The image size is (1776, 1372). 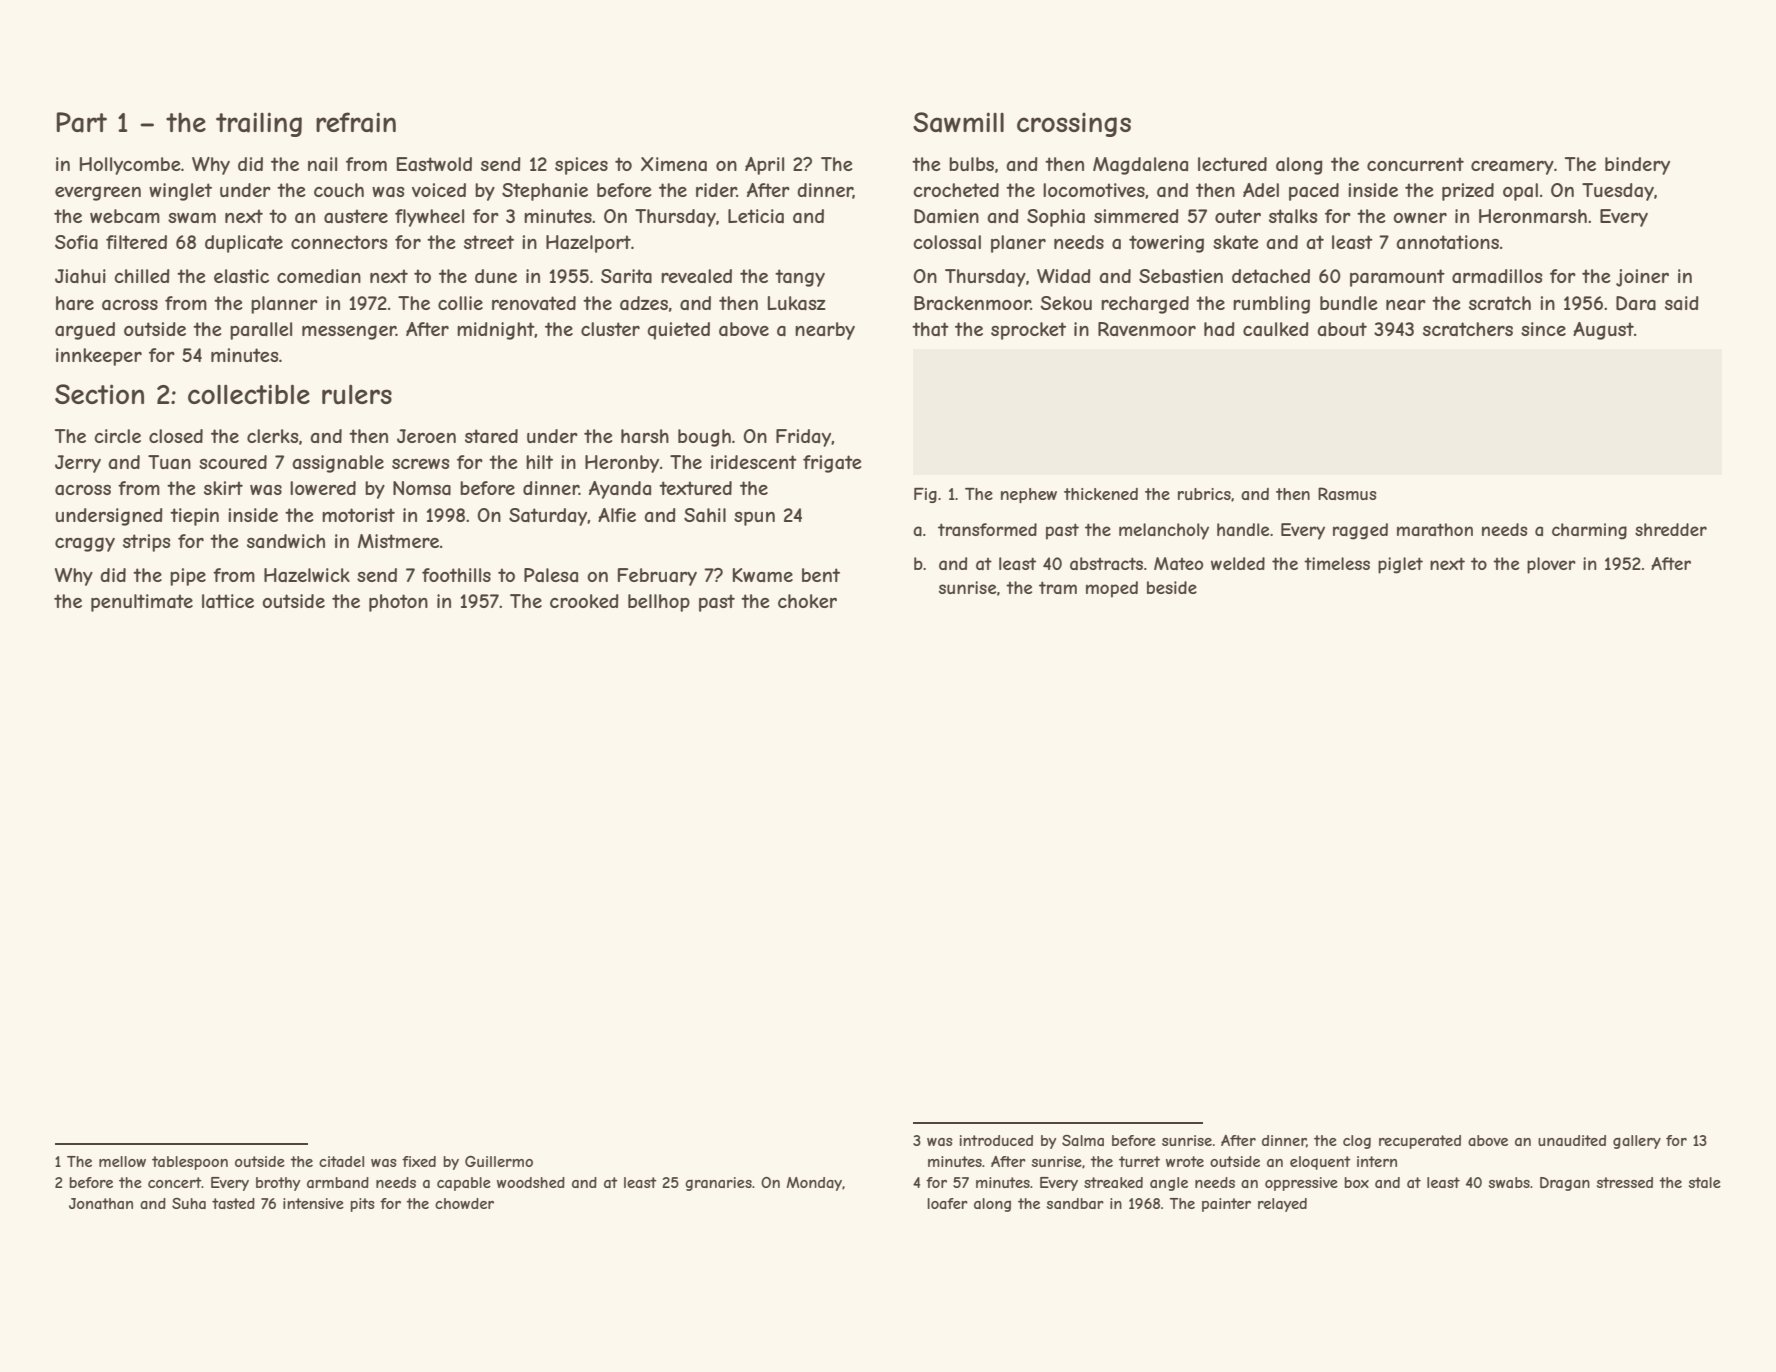 What do you see at coordinates (122, 1161) in the image?
I see `mellow` at bounding box center [122, 1161].
